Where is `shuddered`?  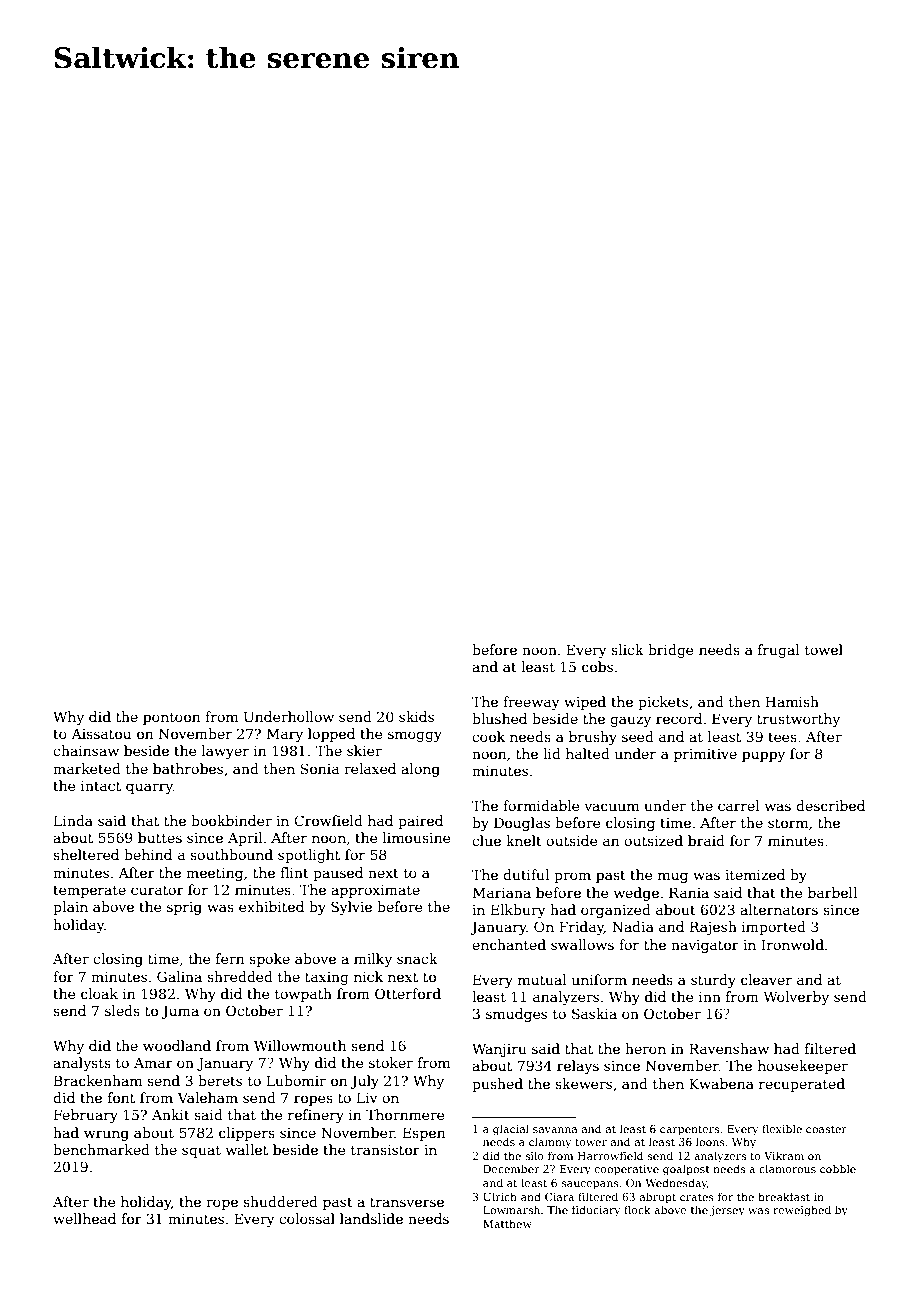 shuddered is located at coordinates (280, 1201).
